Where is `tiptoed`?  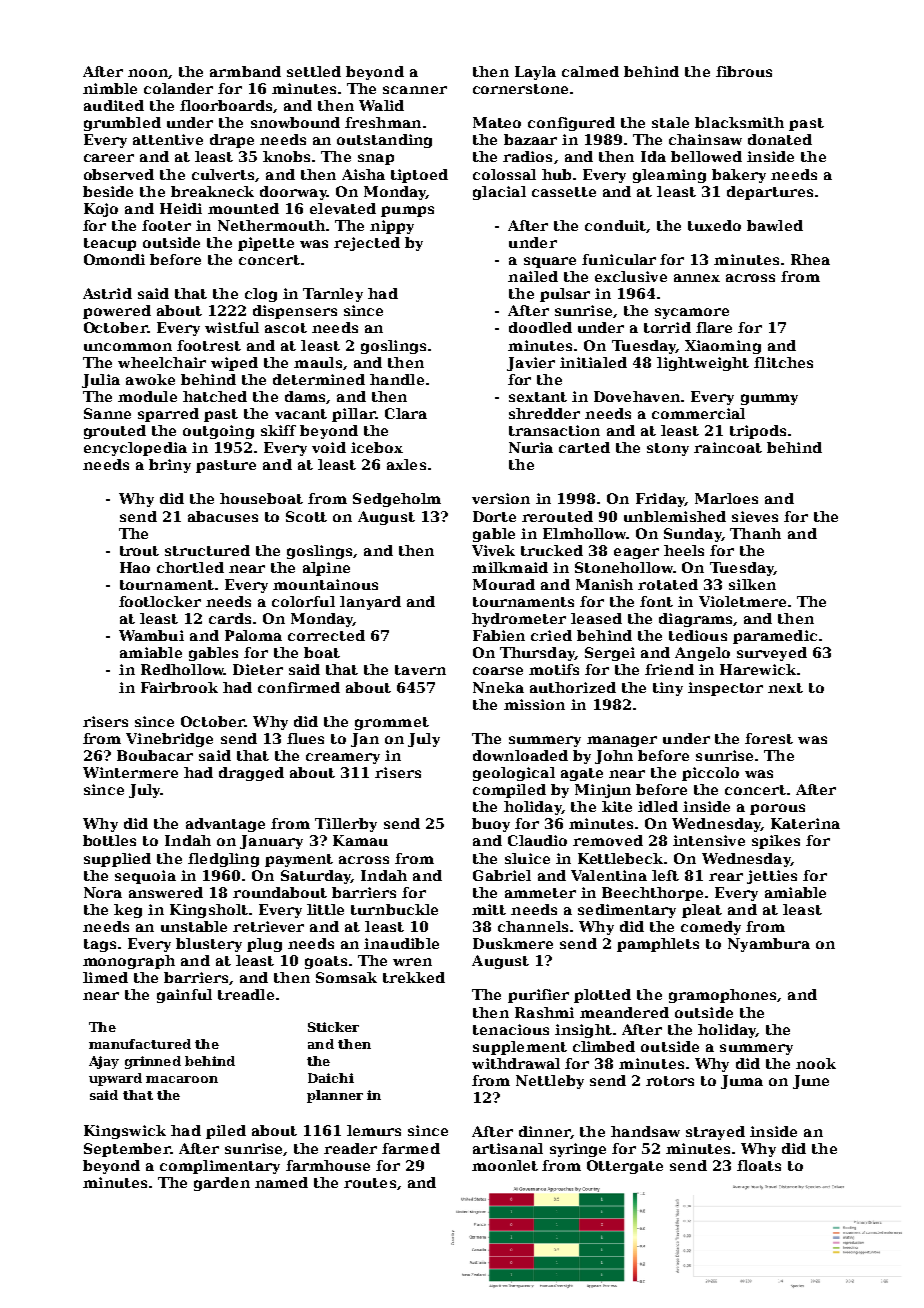 tiptoed is located at coordinates (419, 176).
